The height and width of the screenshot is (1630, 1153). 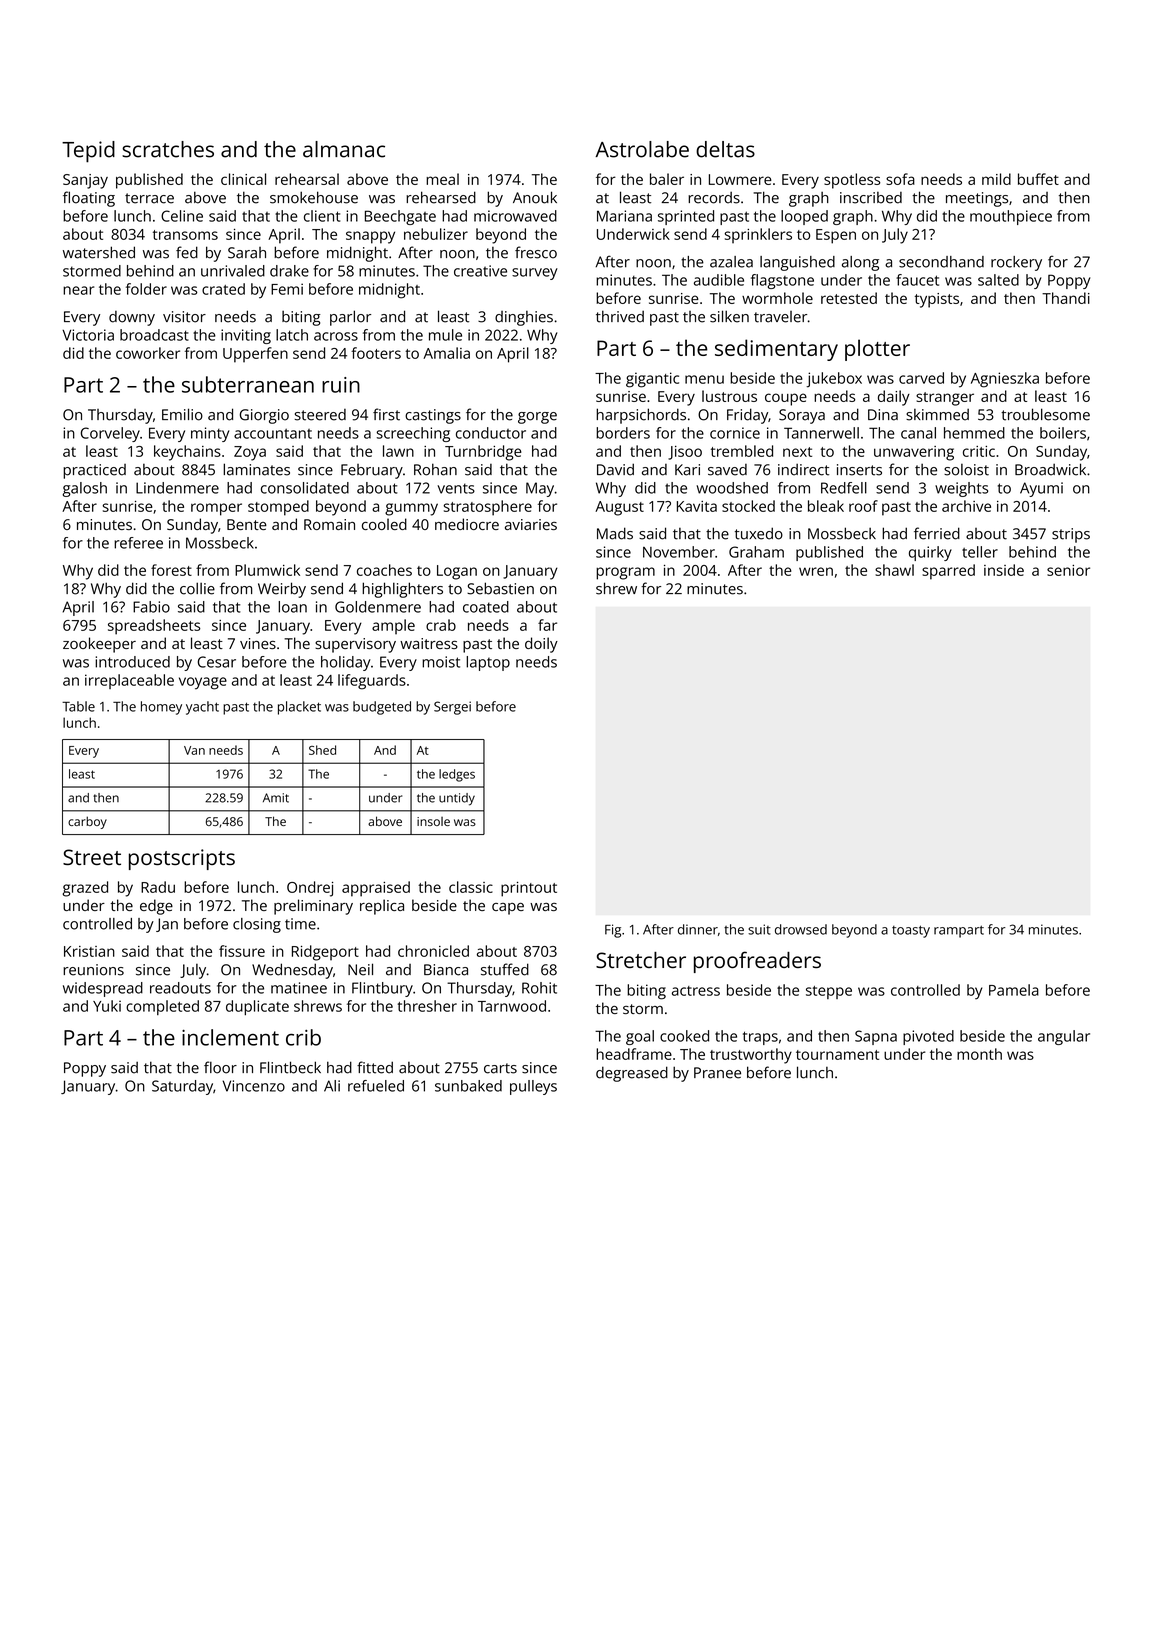 I want to click on printout, so click(x=529, y=889).
